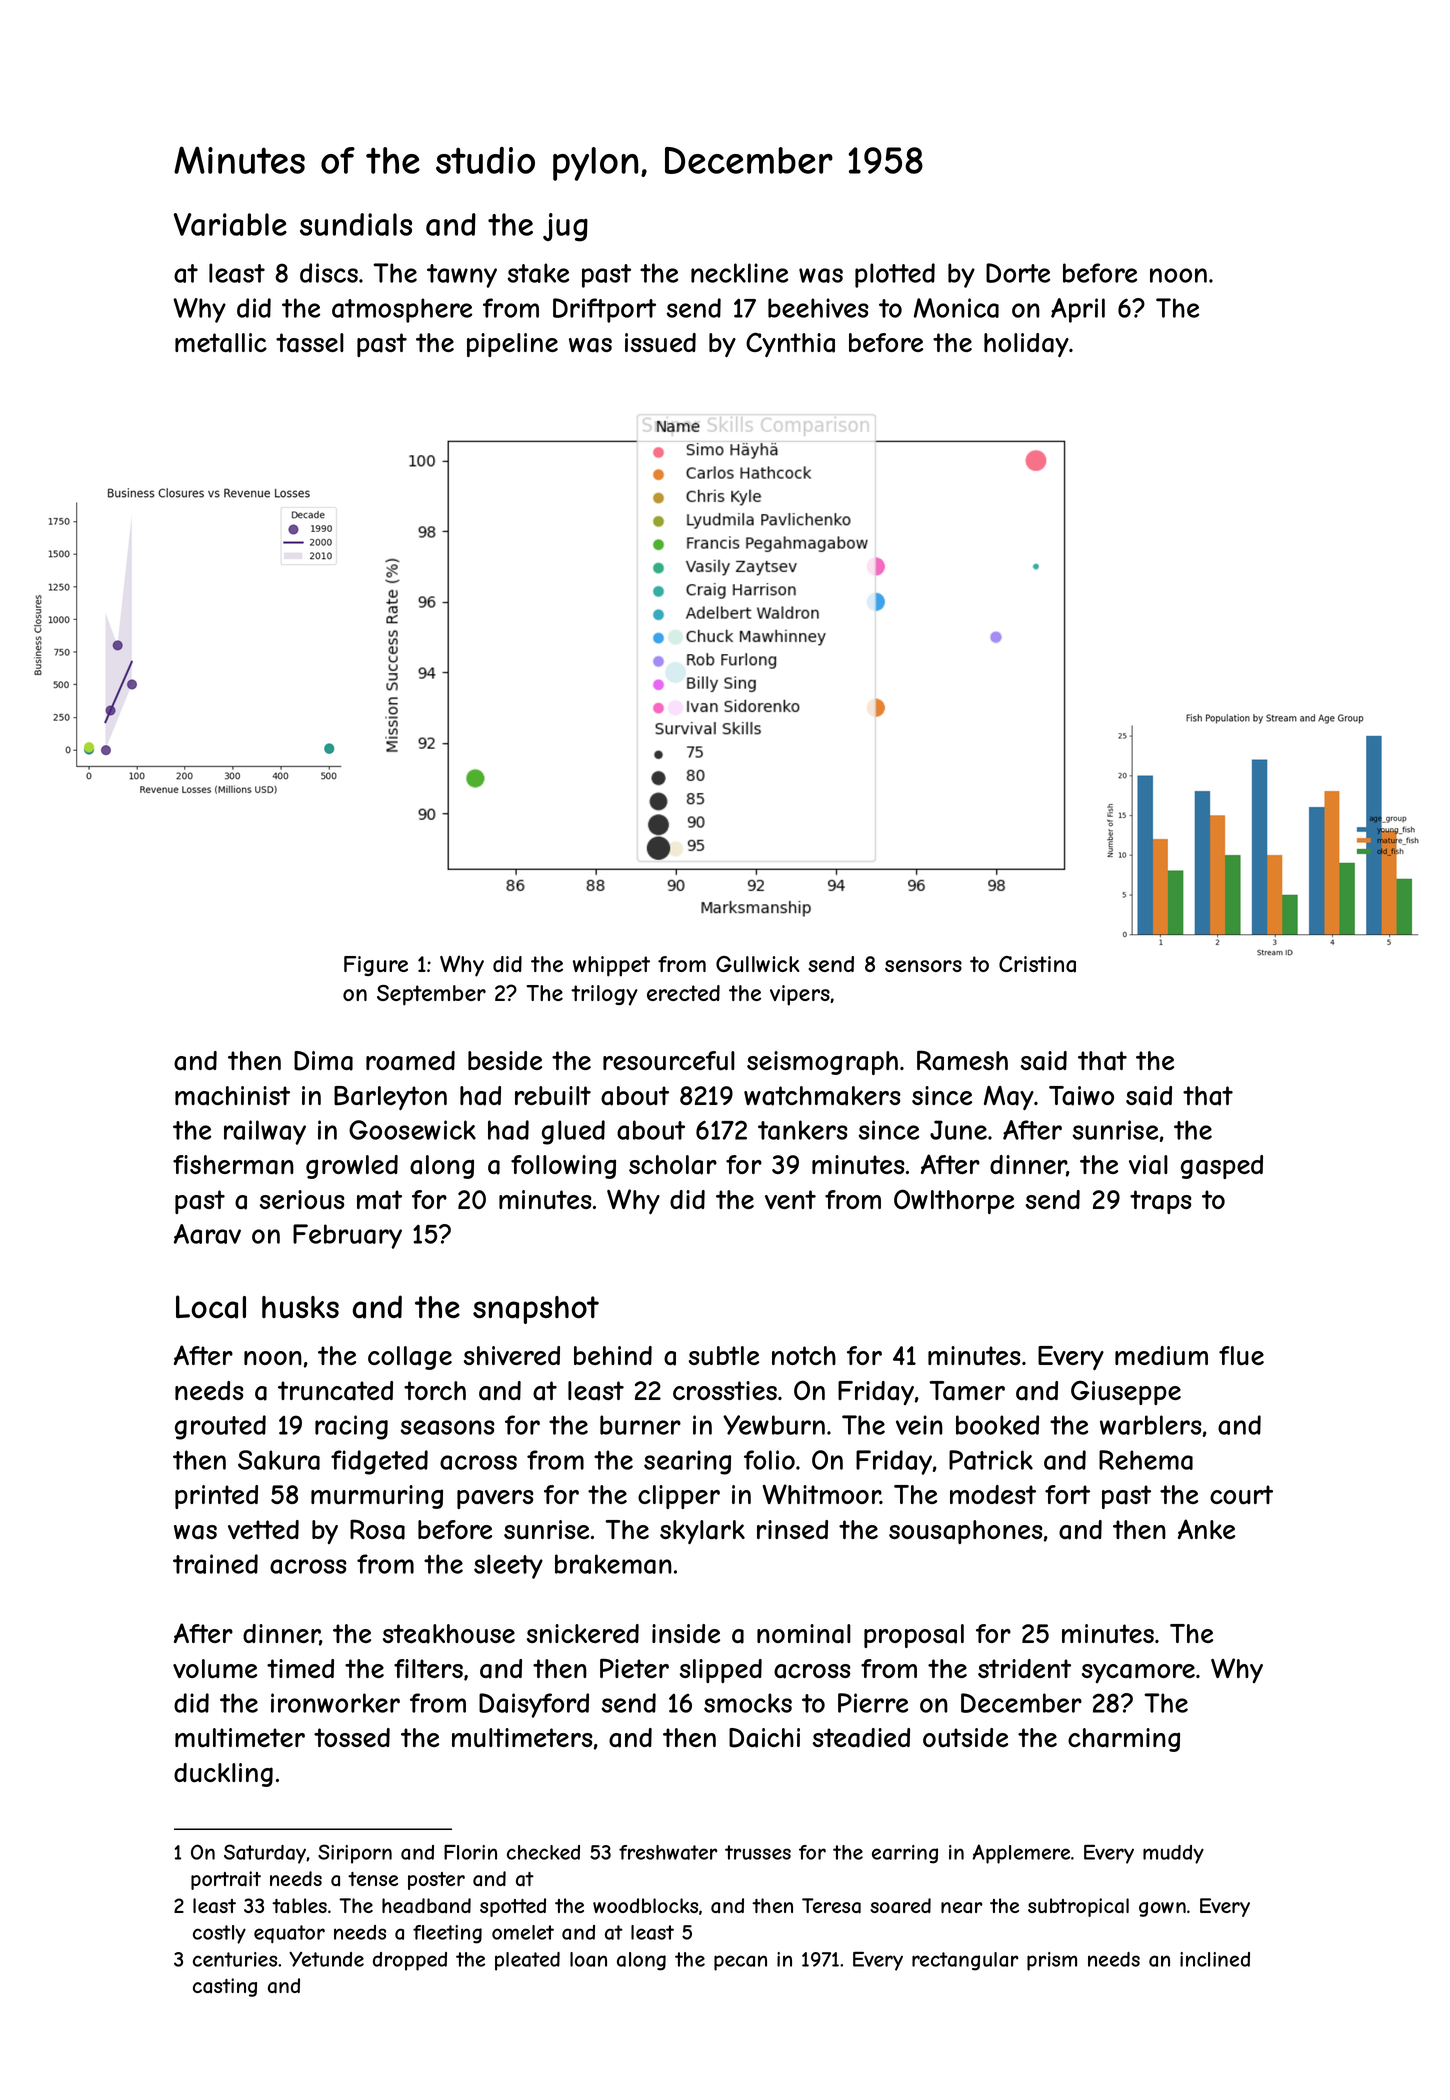  What do you see at coordinates (967, 1391) in the image?
I see `Tamer` at bounding box center [967, 1391].
